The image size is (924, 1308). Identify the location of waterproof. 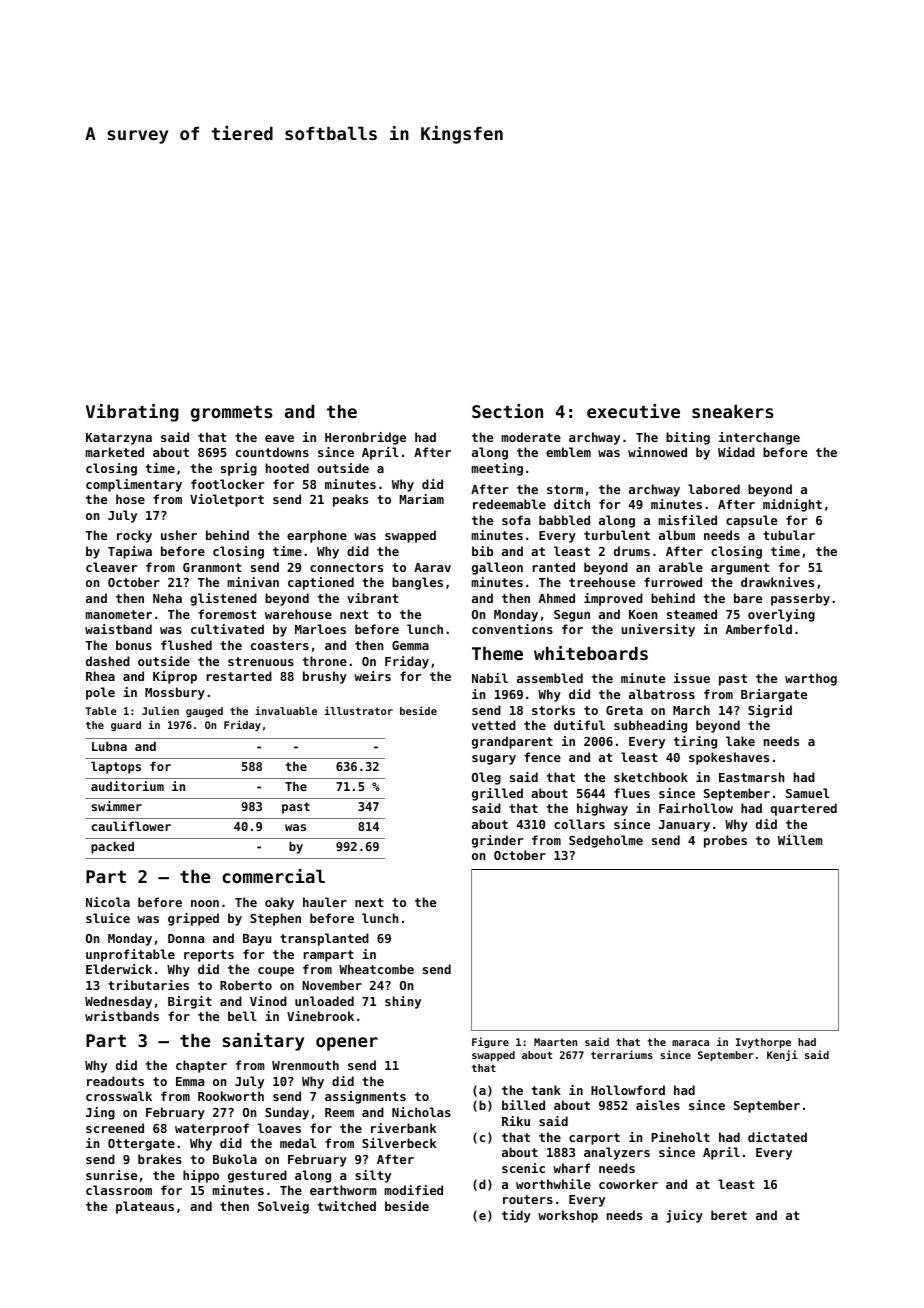
(212, 1129).
